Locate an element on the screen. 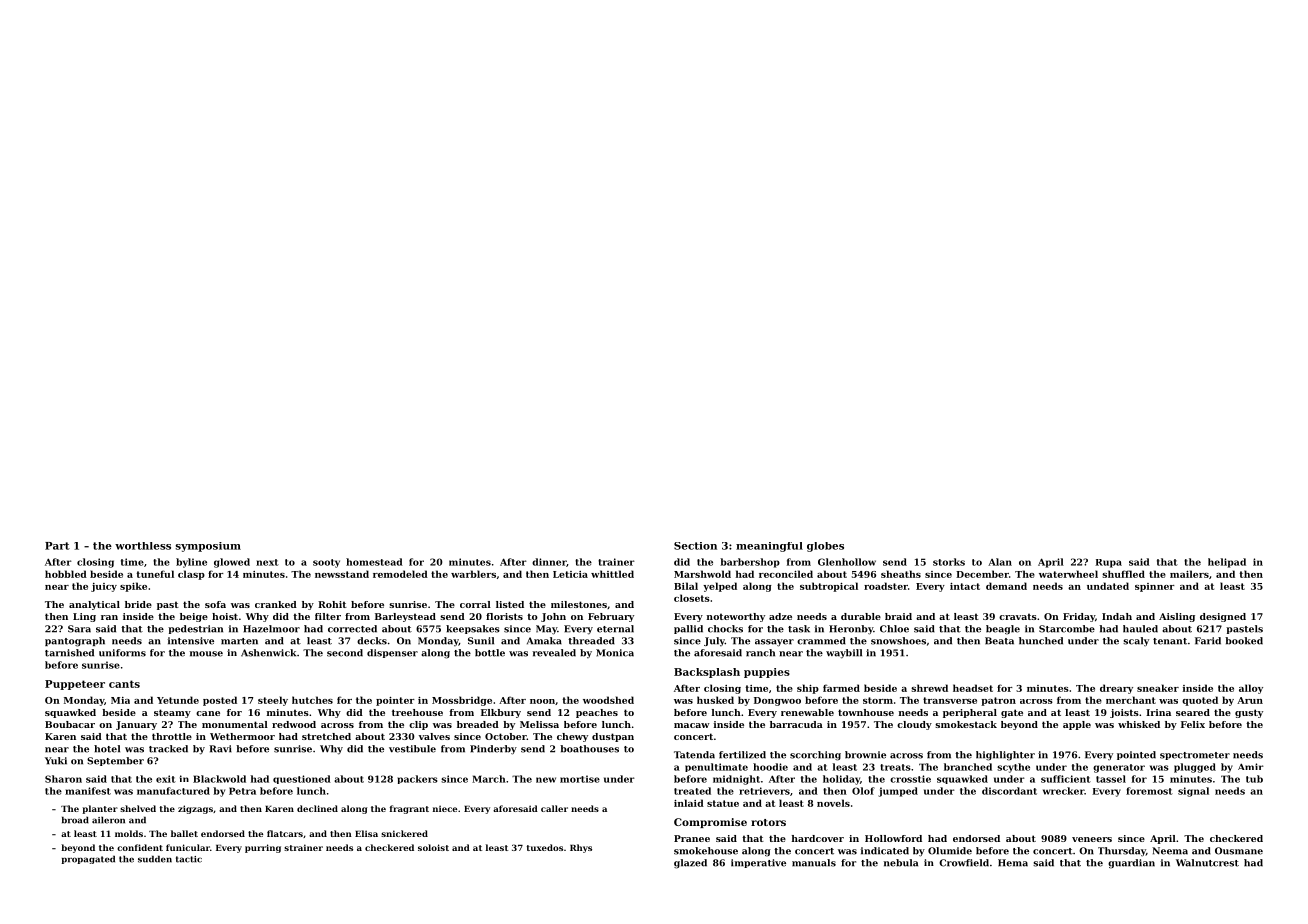 The width and height of the screenshot is (1308, 924). Elisa is located at coordinates (366, 833).
